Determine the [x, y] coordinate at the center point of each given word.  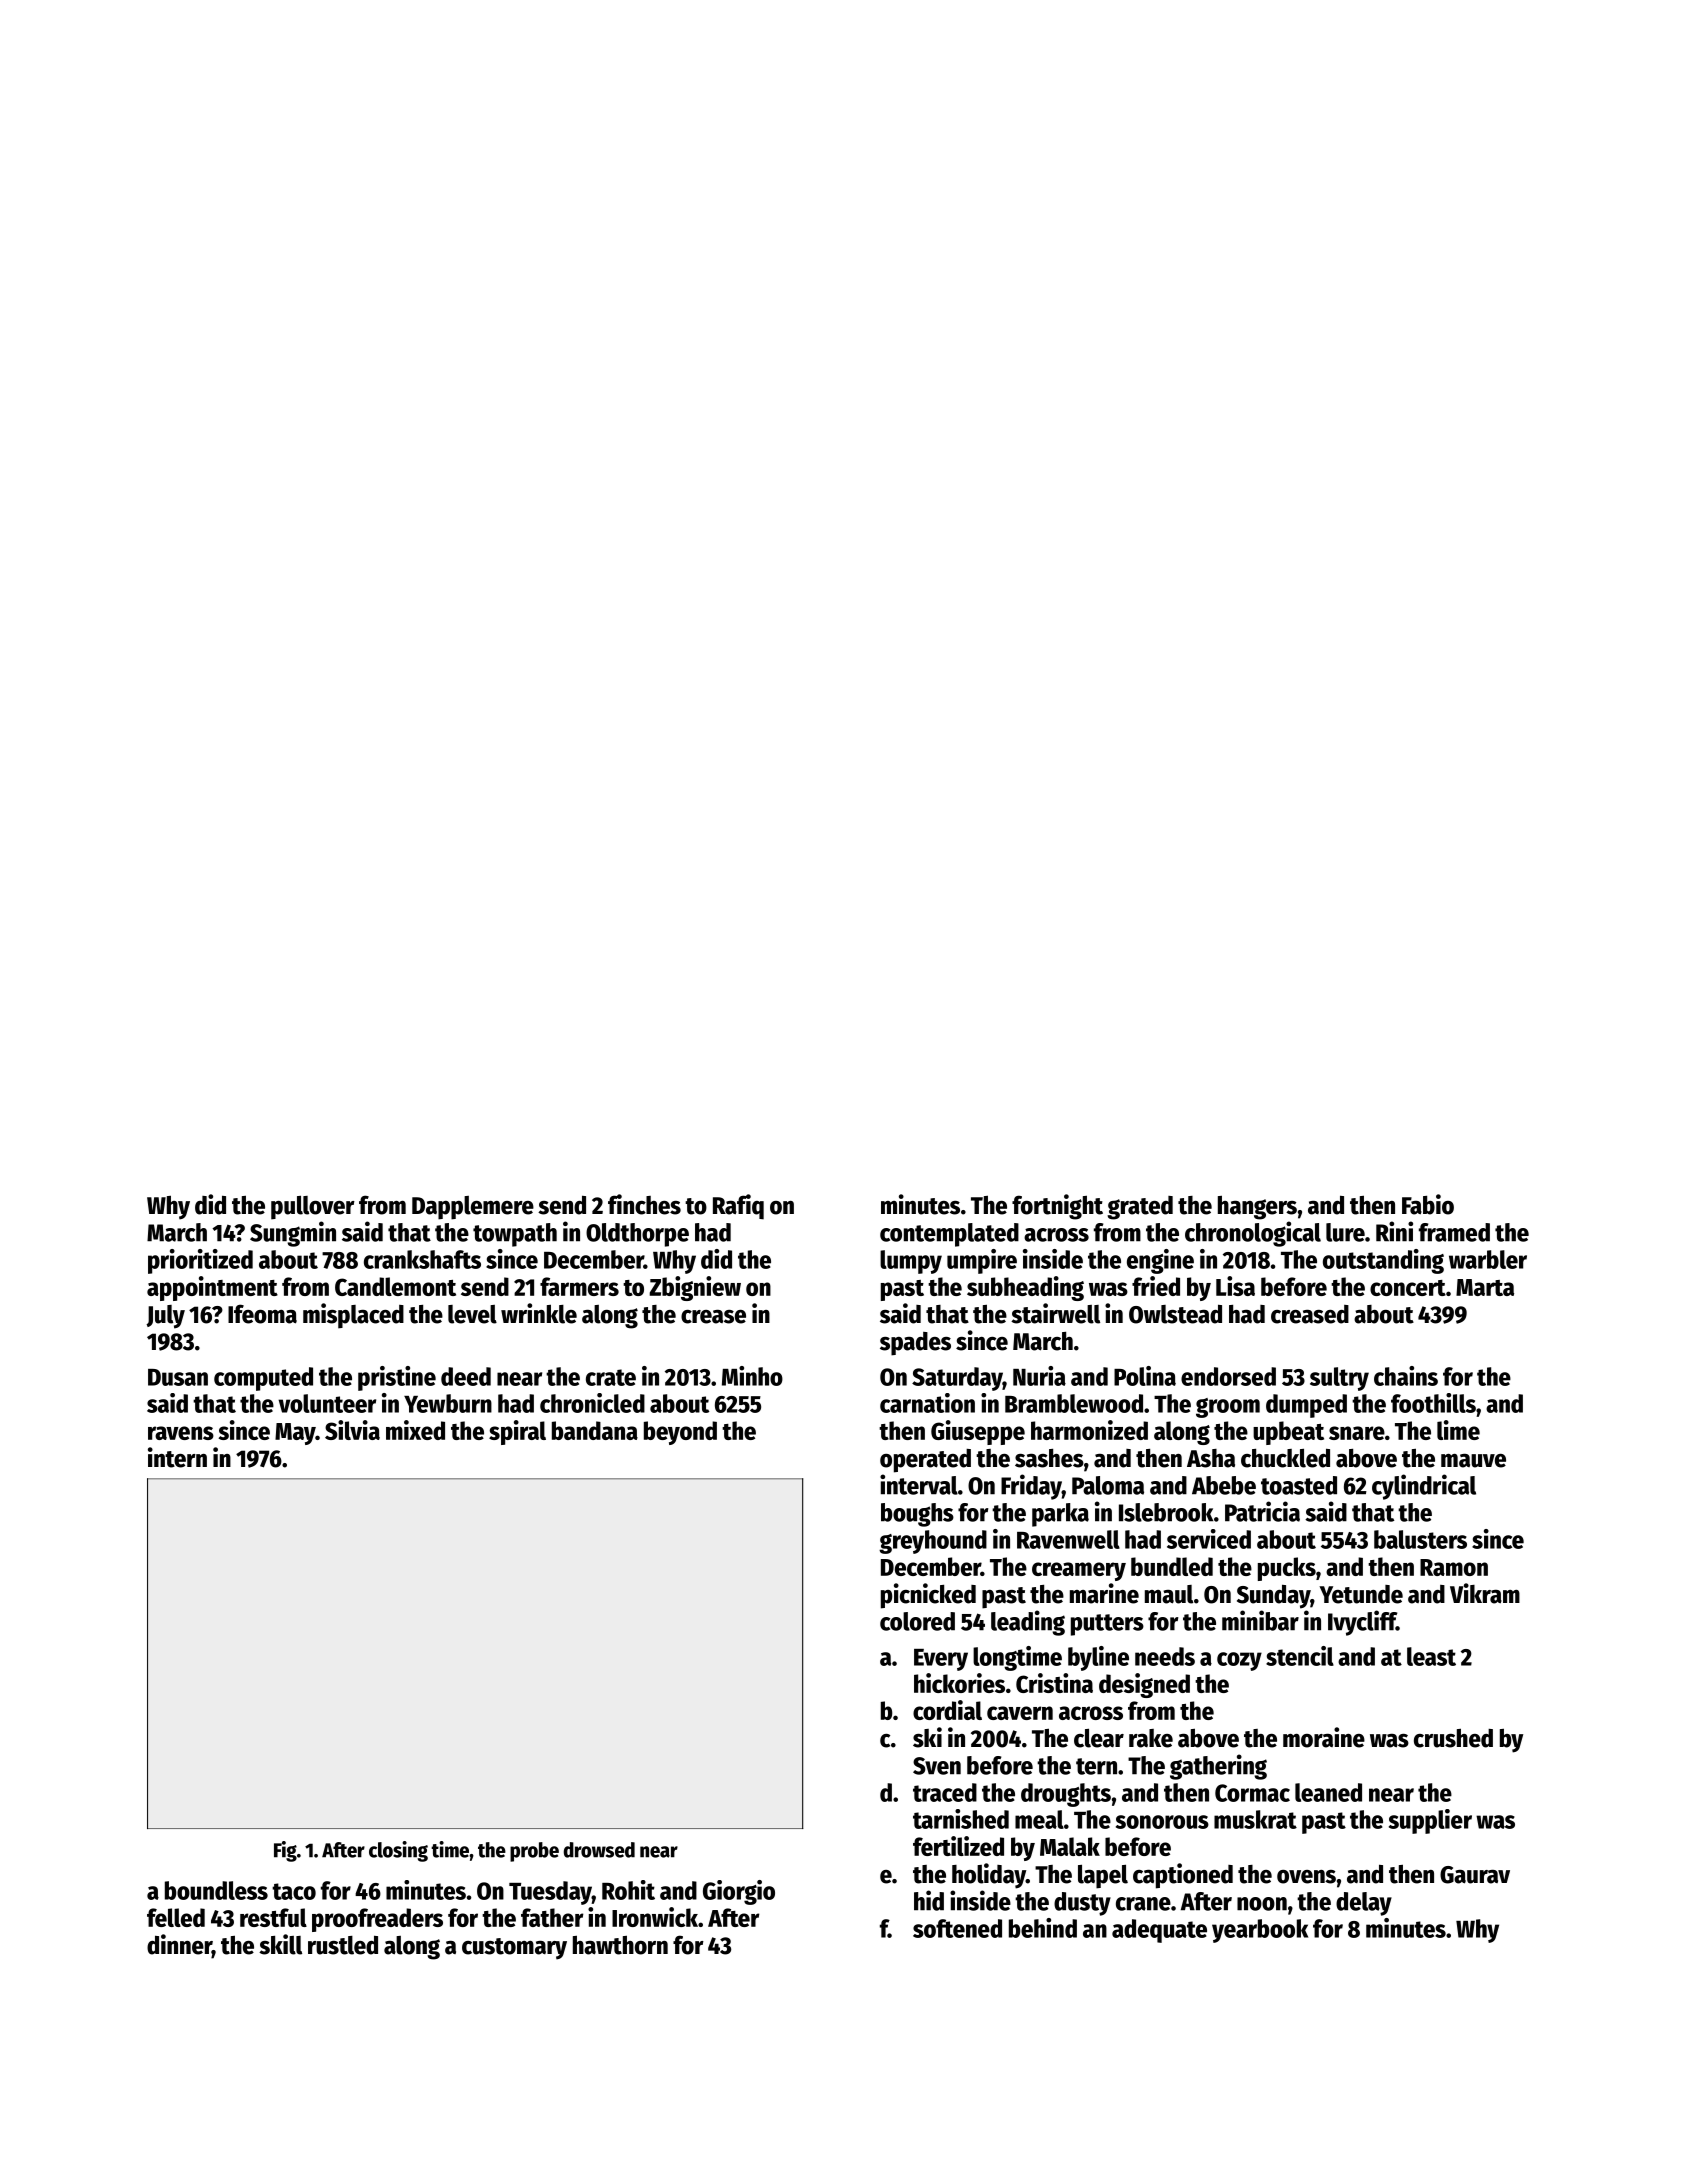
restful [273, 1917]
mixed [415, 1430]
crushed [1453, 1738]
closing [398, 1851]
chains [1406, 1376]
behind [1043, 1928]
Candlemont [395, 1286]
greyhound [933, 1542]
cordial [947, 1710]
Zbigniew [695, 1288]
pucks [1287, 1569]
